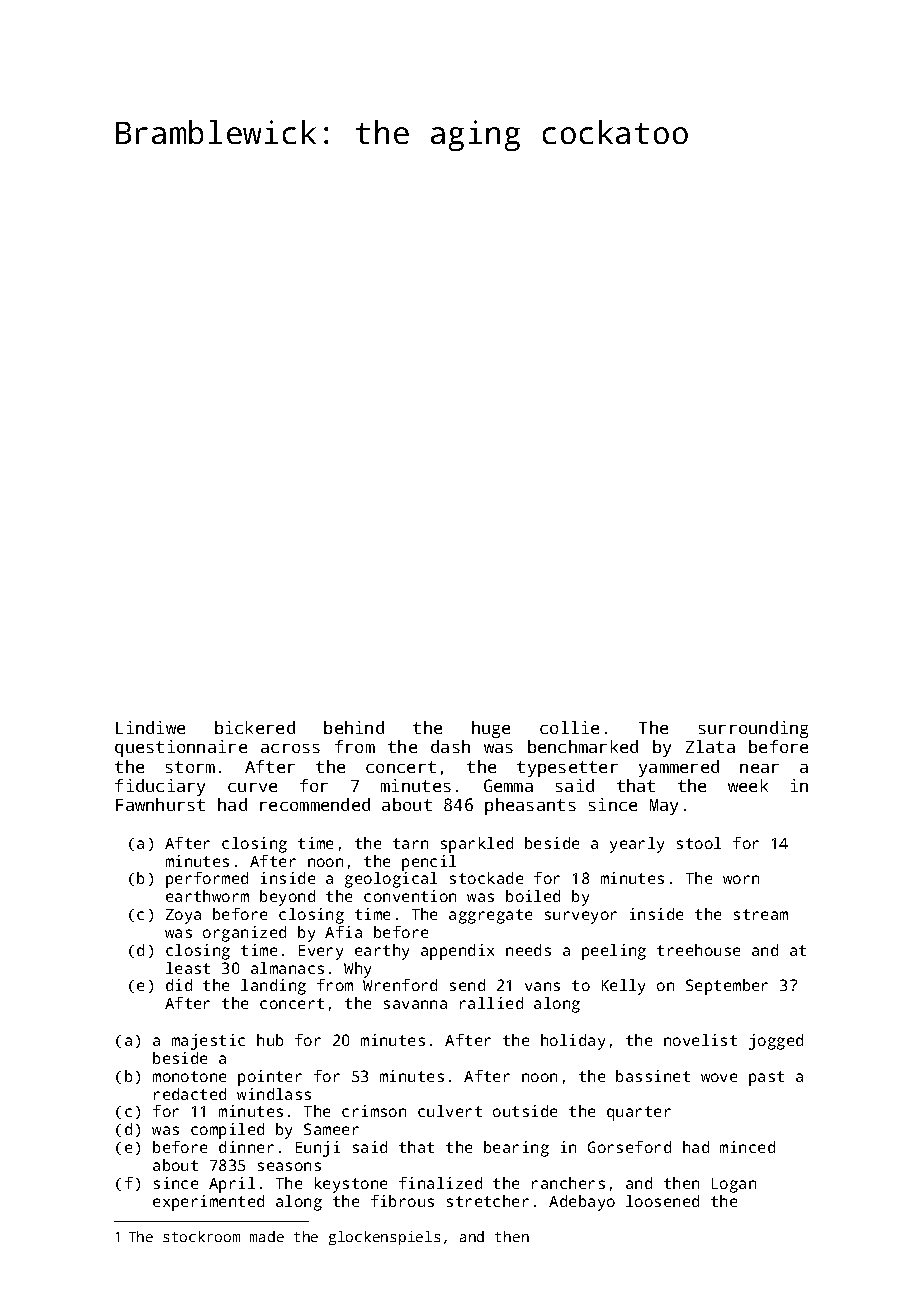 The width and height of the image is (924, 1314). Describe the element at coordinates (734, 1185) in the image. I see `Logan` at that location.
